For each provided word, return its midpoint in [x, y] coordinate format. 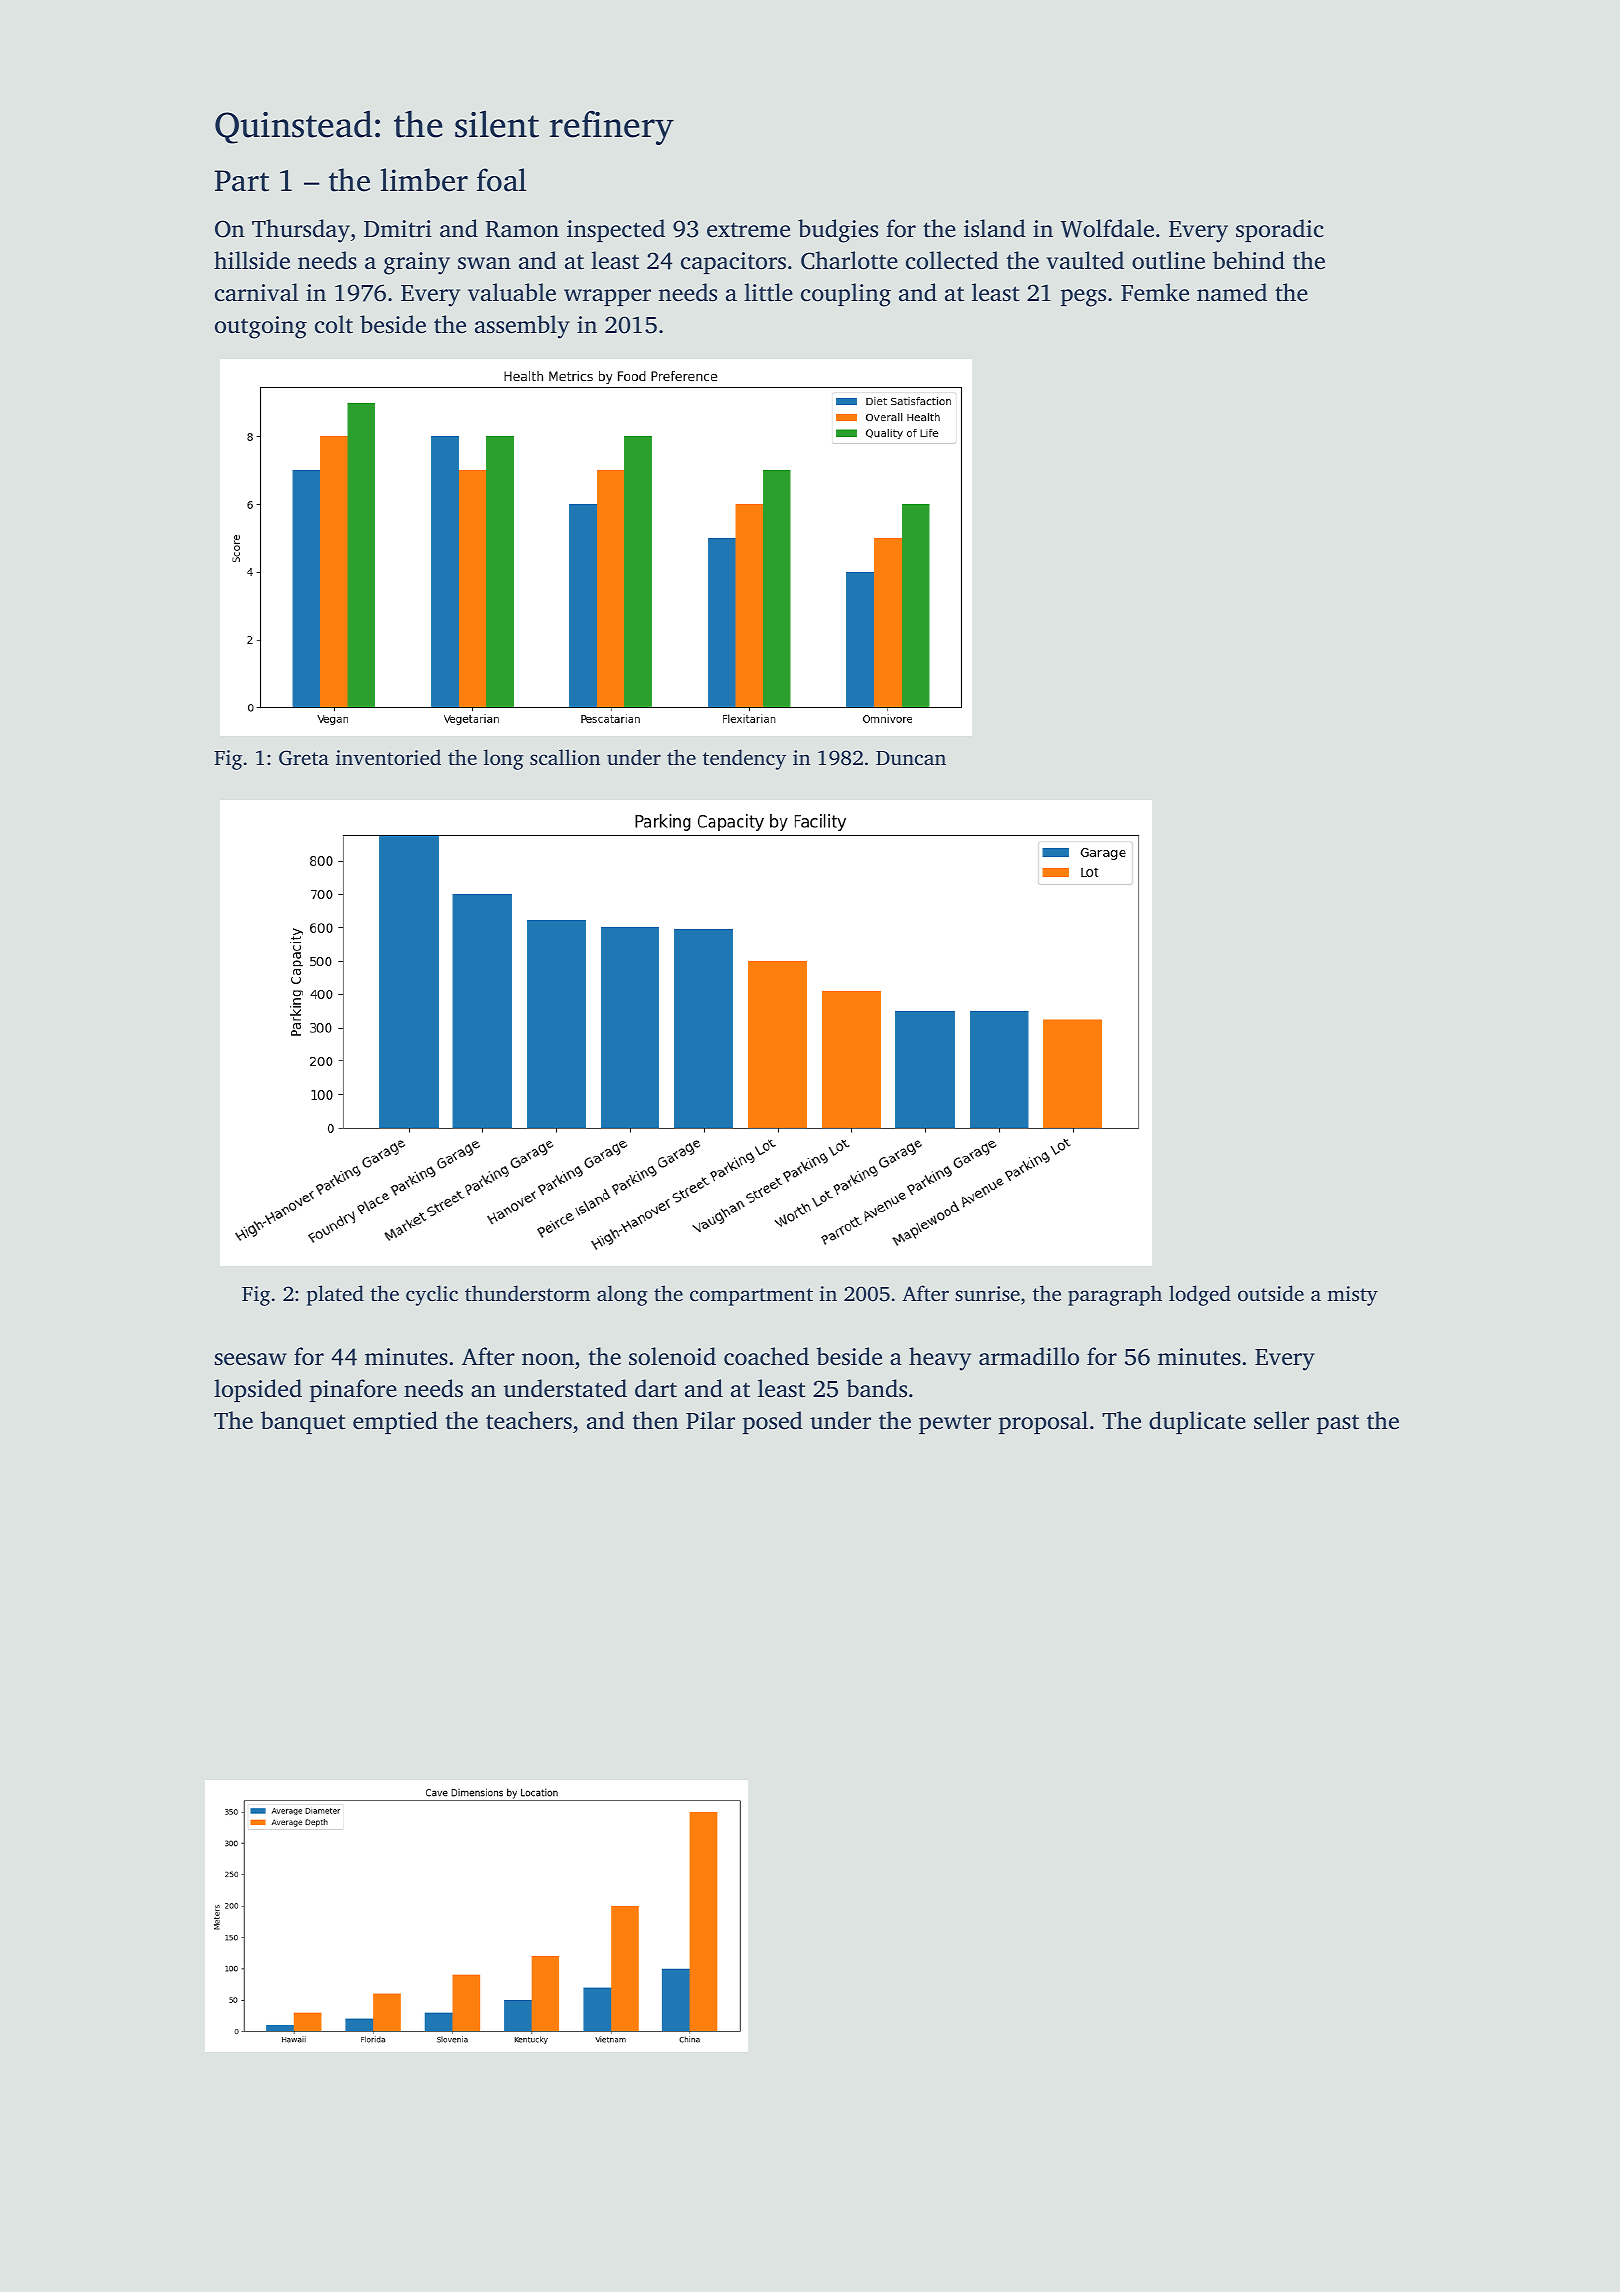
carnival [256, 292]
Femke [1155, 292]
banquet [303, 1422]
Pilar [710, 1420]
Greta [304, 758]
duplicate [1197, 1422]
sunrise [987, 1293]
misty [1352, 1296]
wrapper [607, 297]
